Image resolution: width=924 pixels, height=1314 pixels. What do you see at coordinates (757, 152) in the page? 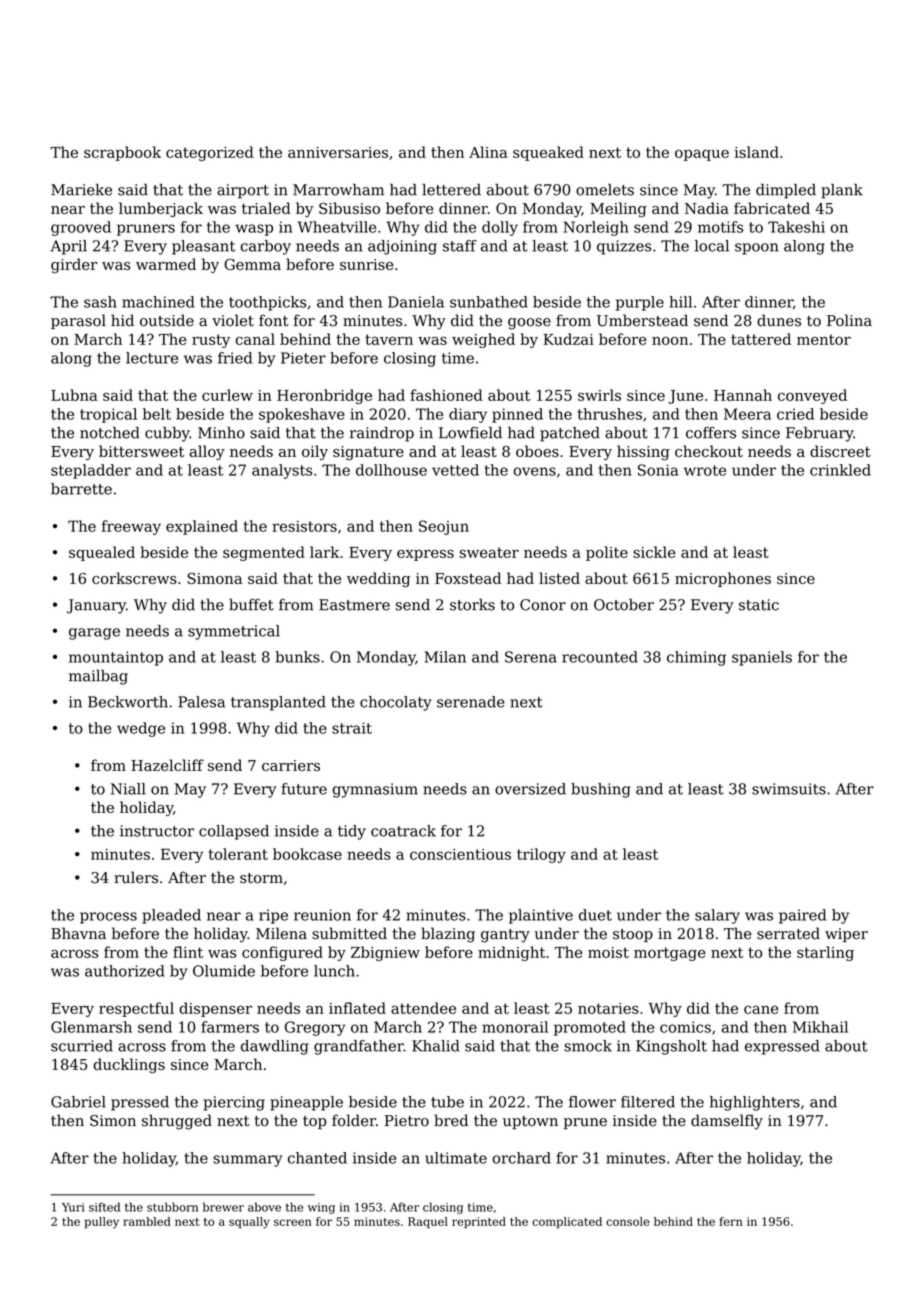
I see `island` at bounding box center [757, 152].
